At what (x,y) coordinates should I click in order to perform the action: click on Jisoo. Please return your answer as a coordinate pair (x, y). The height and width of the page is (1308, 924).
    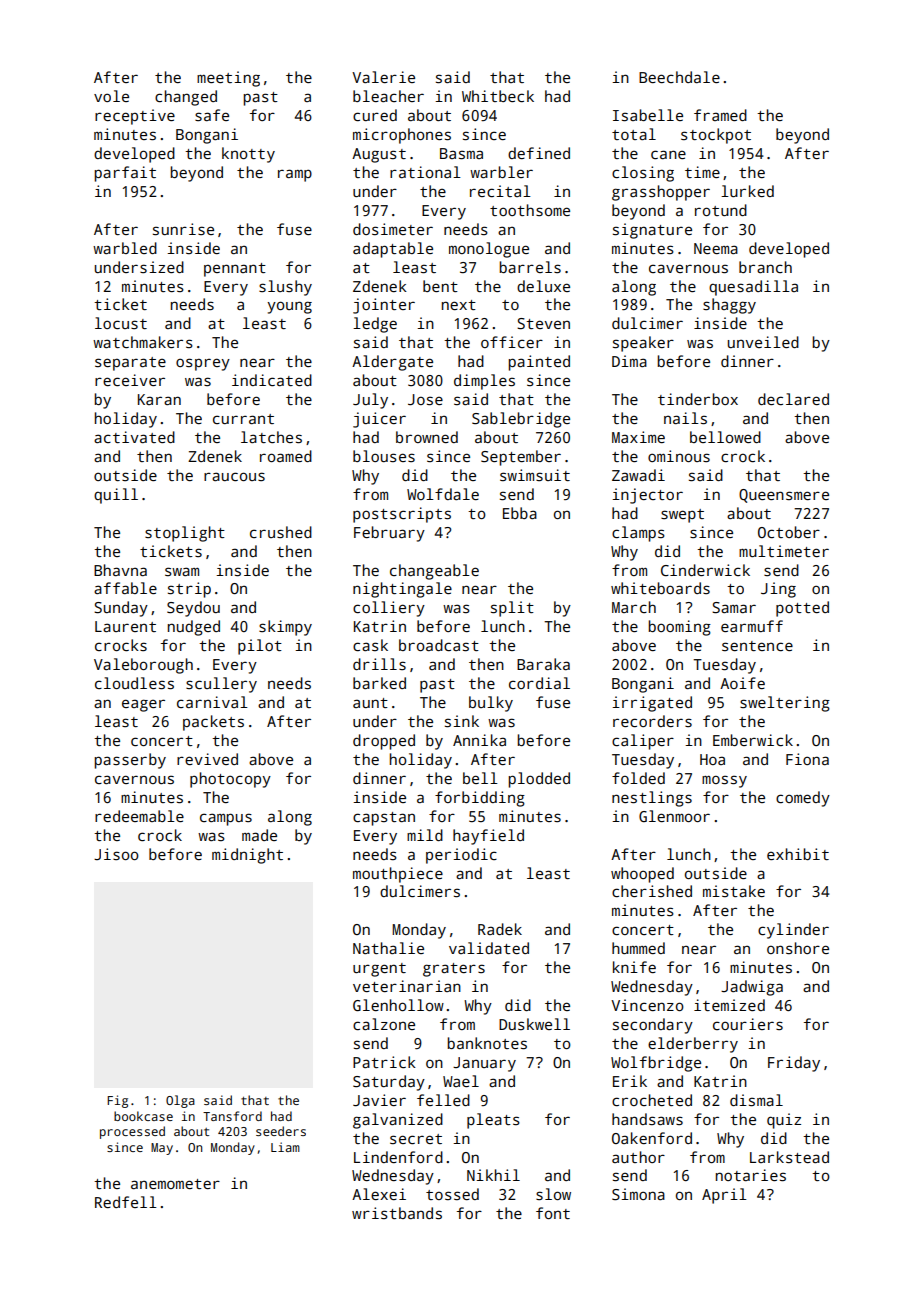
    Looking at the image, I should click on (116, 854).
